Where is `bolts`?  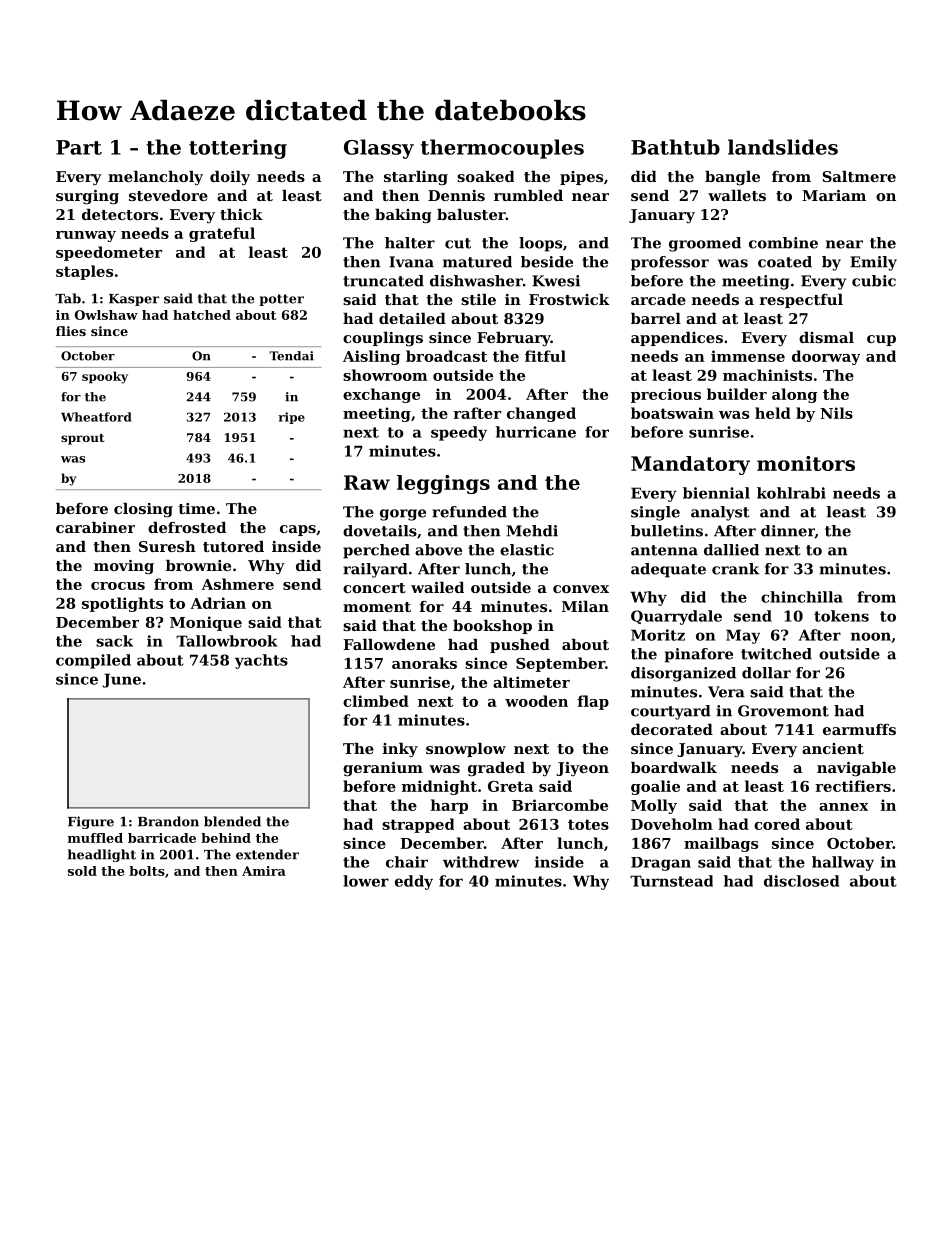
bolts is located at coordinates (147, 871).
